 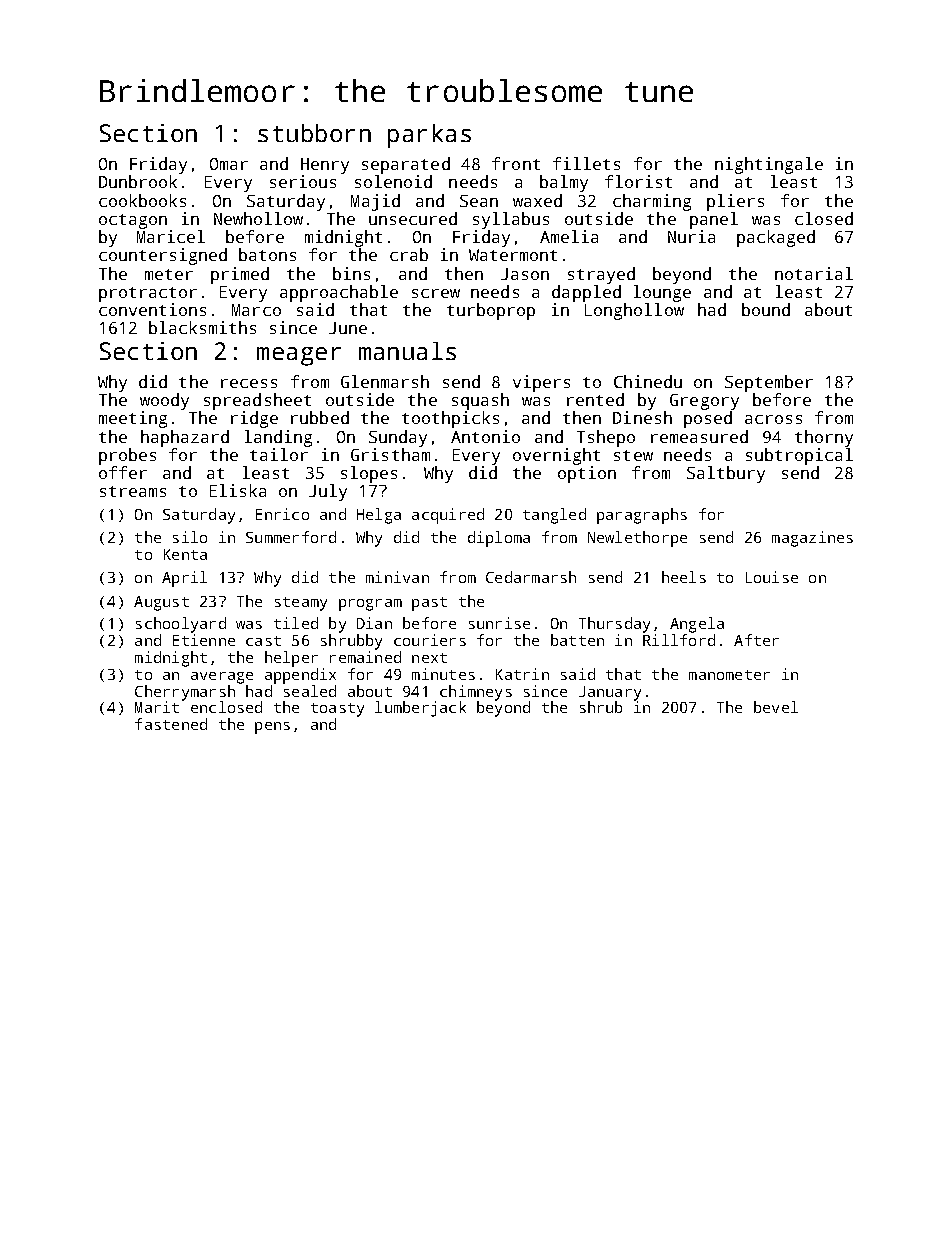 I want to click on diploma, so click(x=499, y=539).
